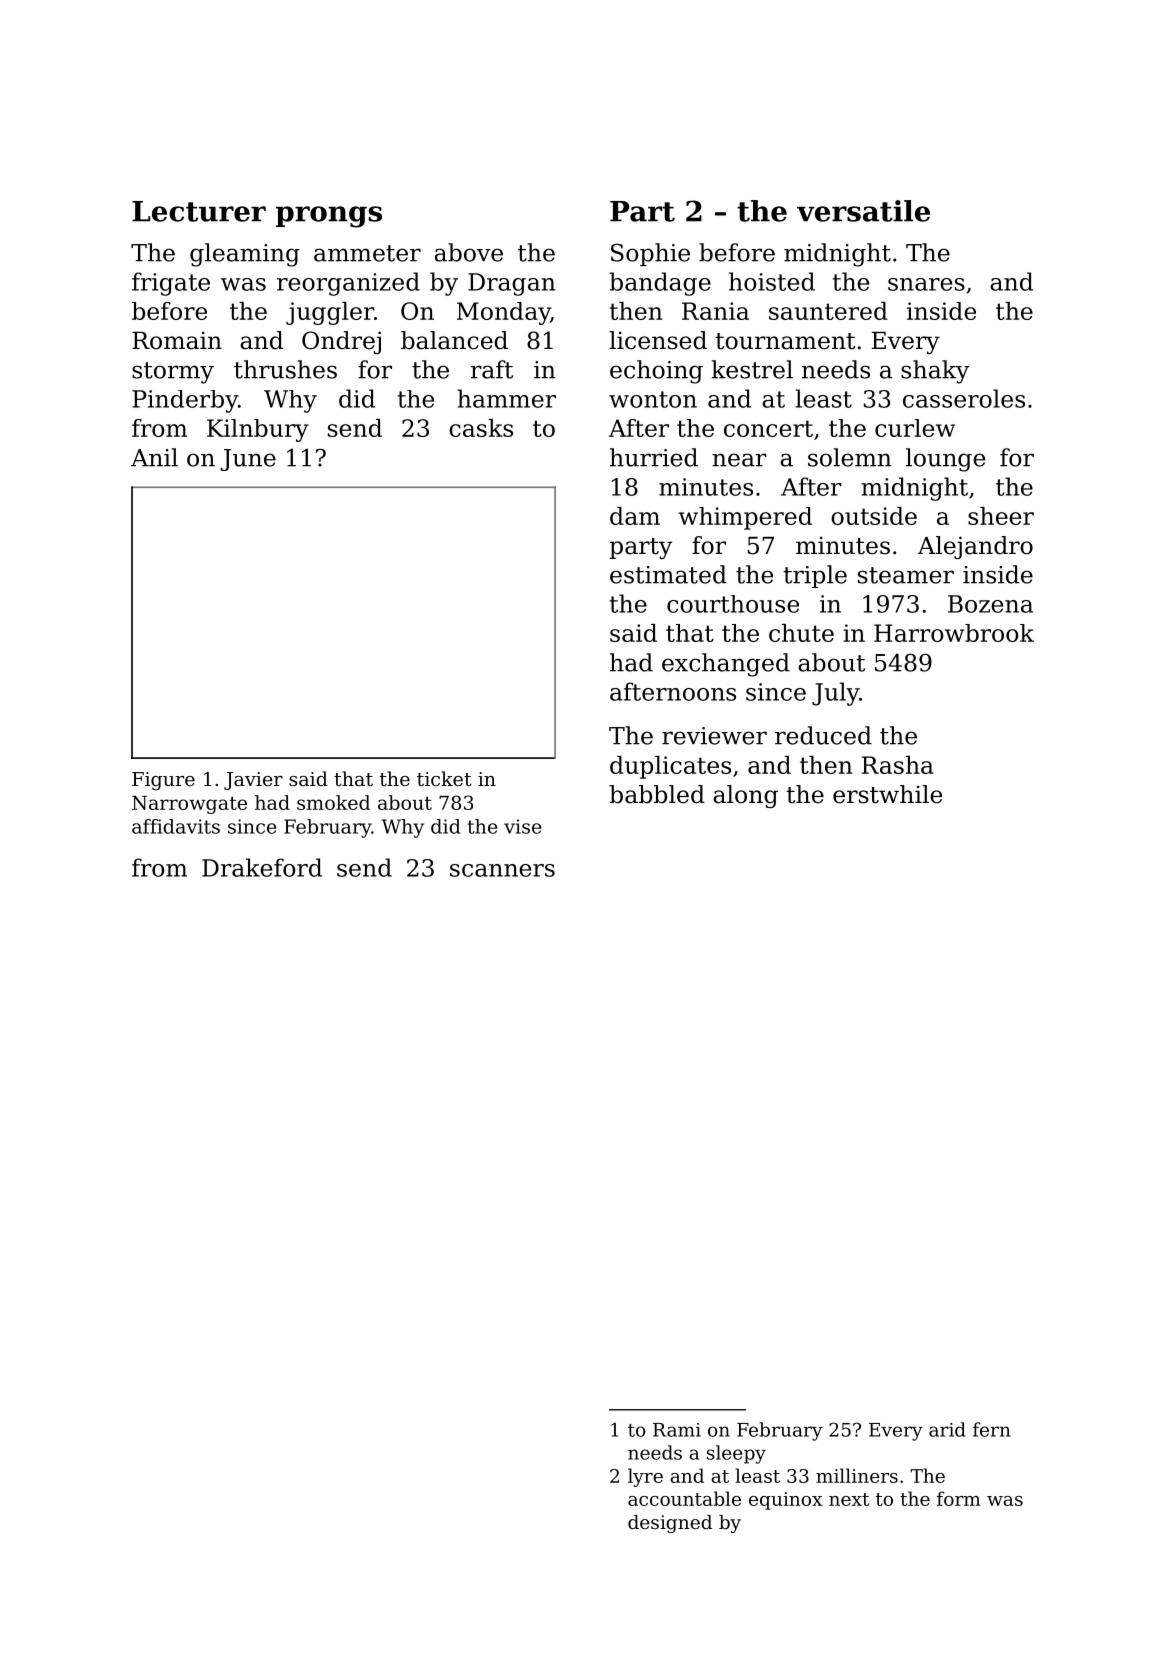 This page has height=1654, width=1165. I want to click on smoked, so click(333, 802).
